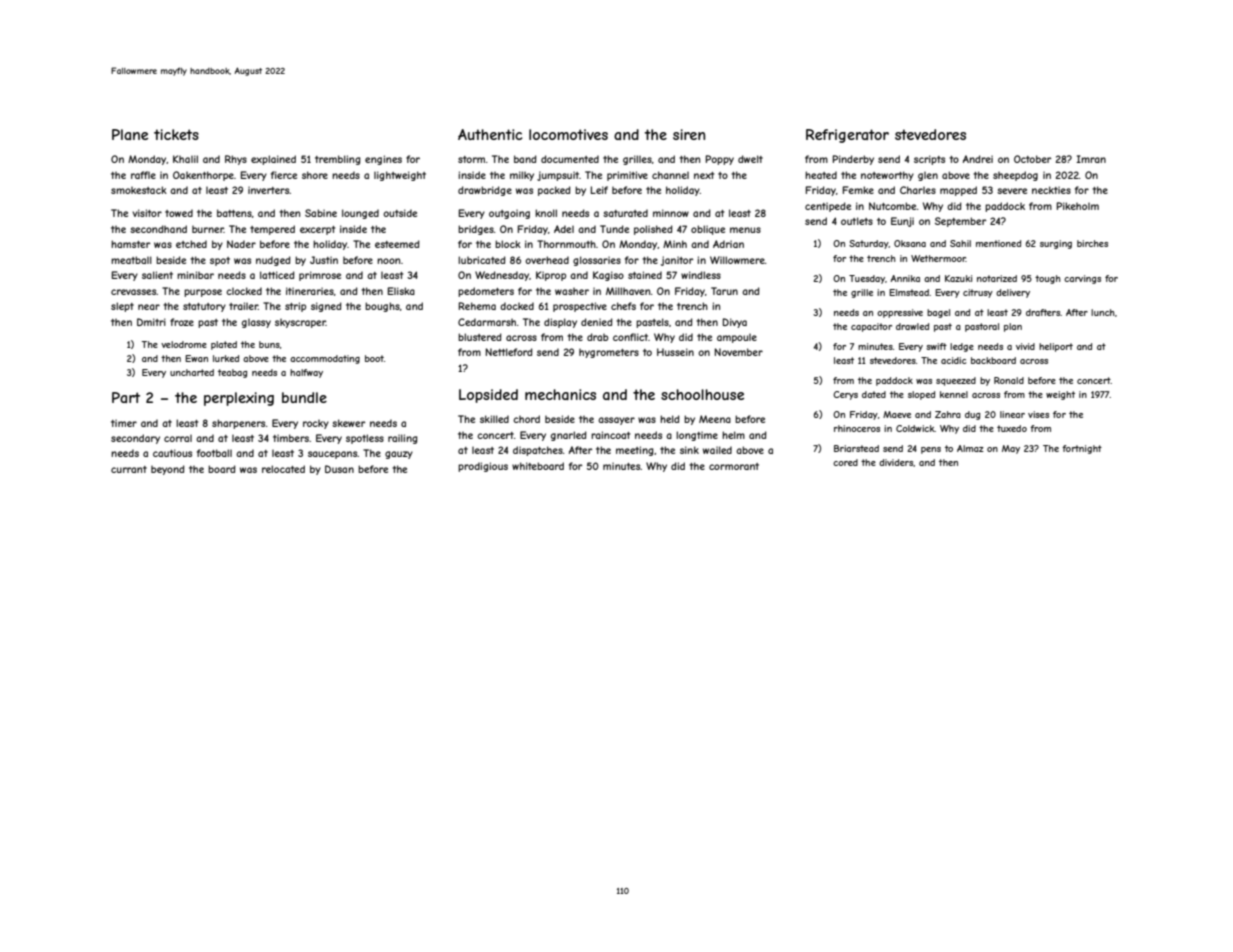 This screenshot has width=1233, height=952. I want to click on cormorant, so click(734, 466).
